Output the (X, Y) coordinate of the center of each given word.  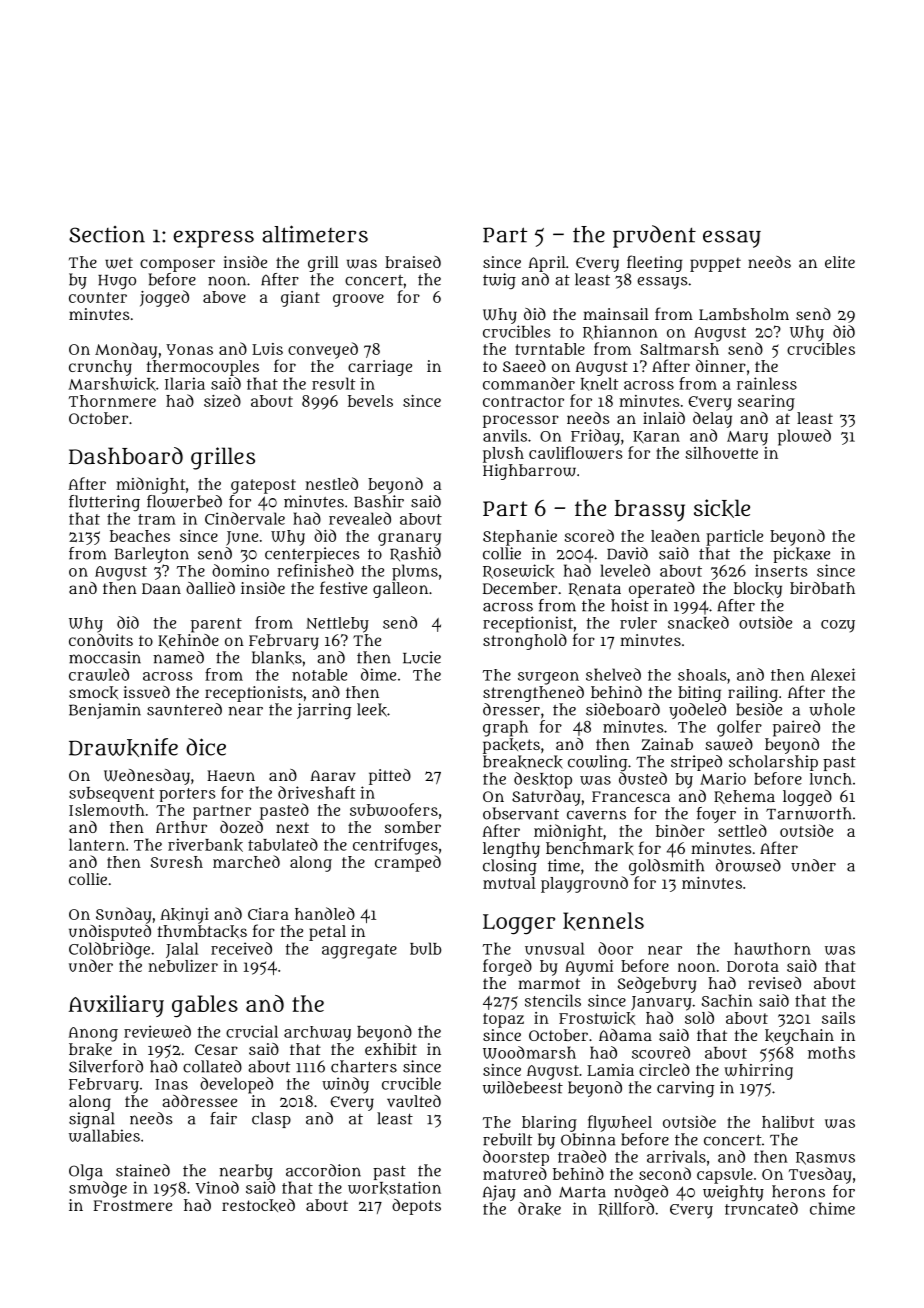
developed (236, 1085)
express (213, 239)
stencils (553, 1000)
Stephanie (520, 538)
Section (107, 234)
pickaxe (801, 555)
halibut (788, 1122)
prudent (654, 236)
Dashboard (126, 456)
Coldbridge (109, 950)
